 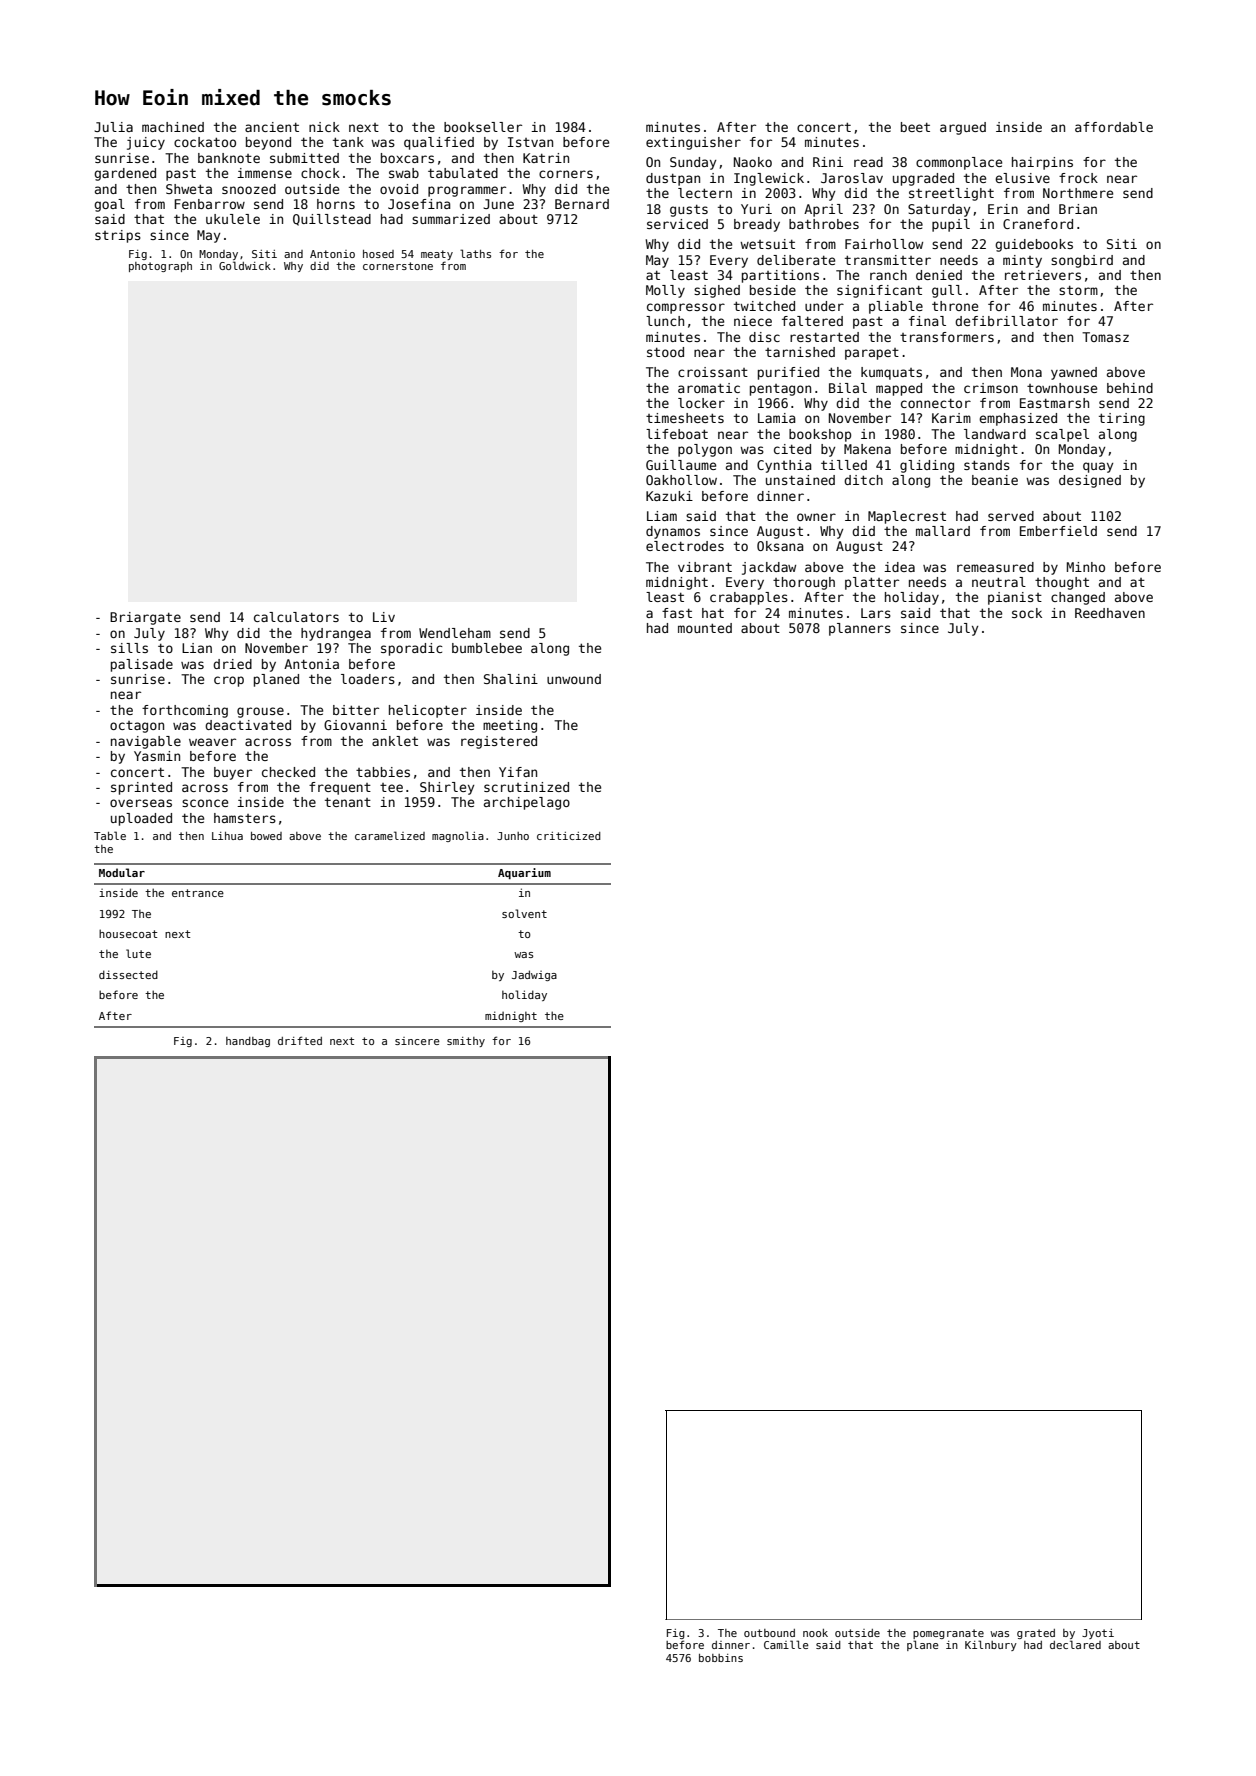 What do you see at coordinates (677, 613) in the screenshot?
I see `fast` at bounding box center [677, 613].
